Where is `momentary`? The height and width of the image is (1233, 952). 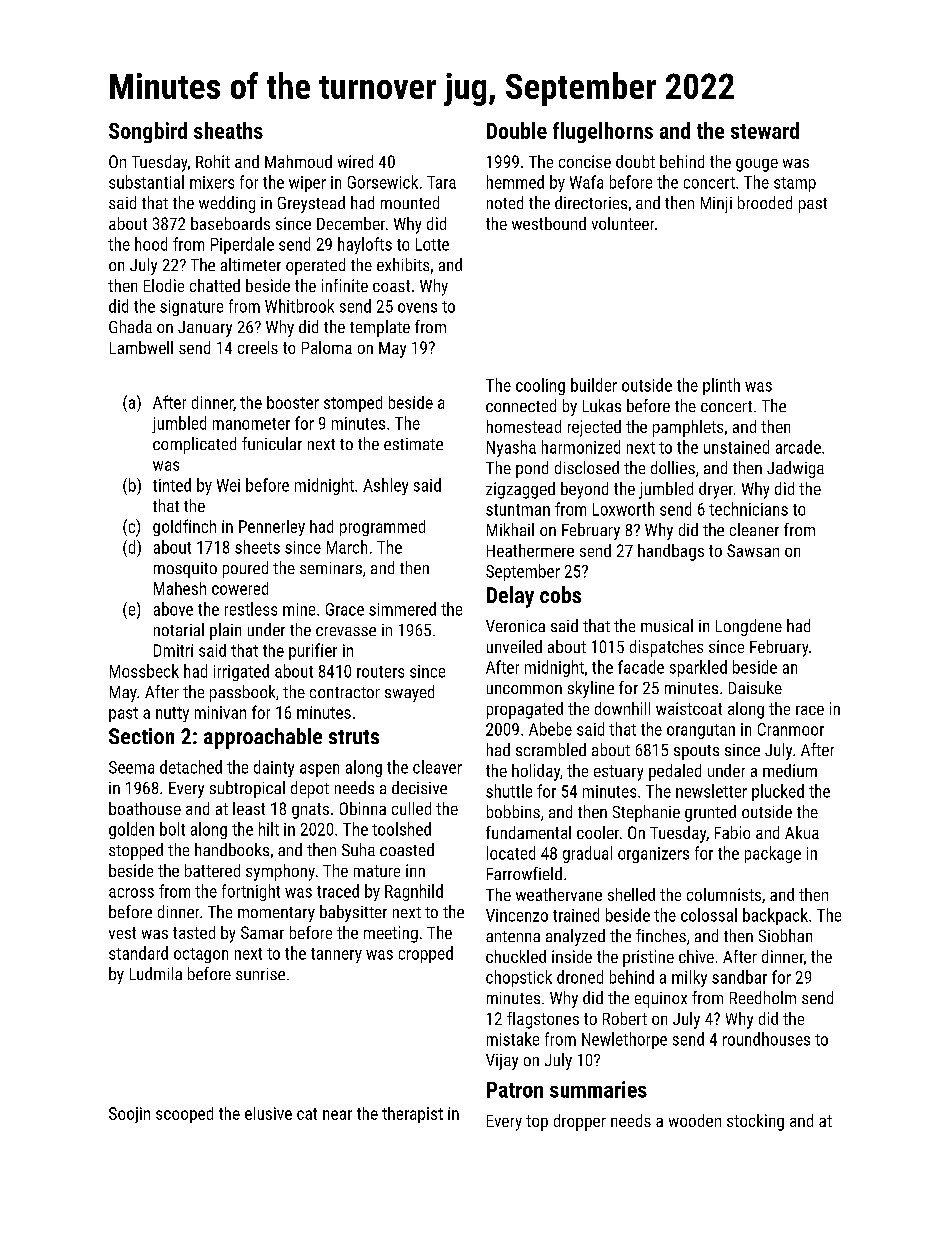
momentary is located at coordinates (276, 914).
